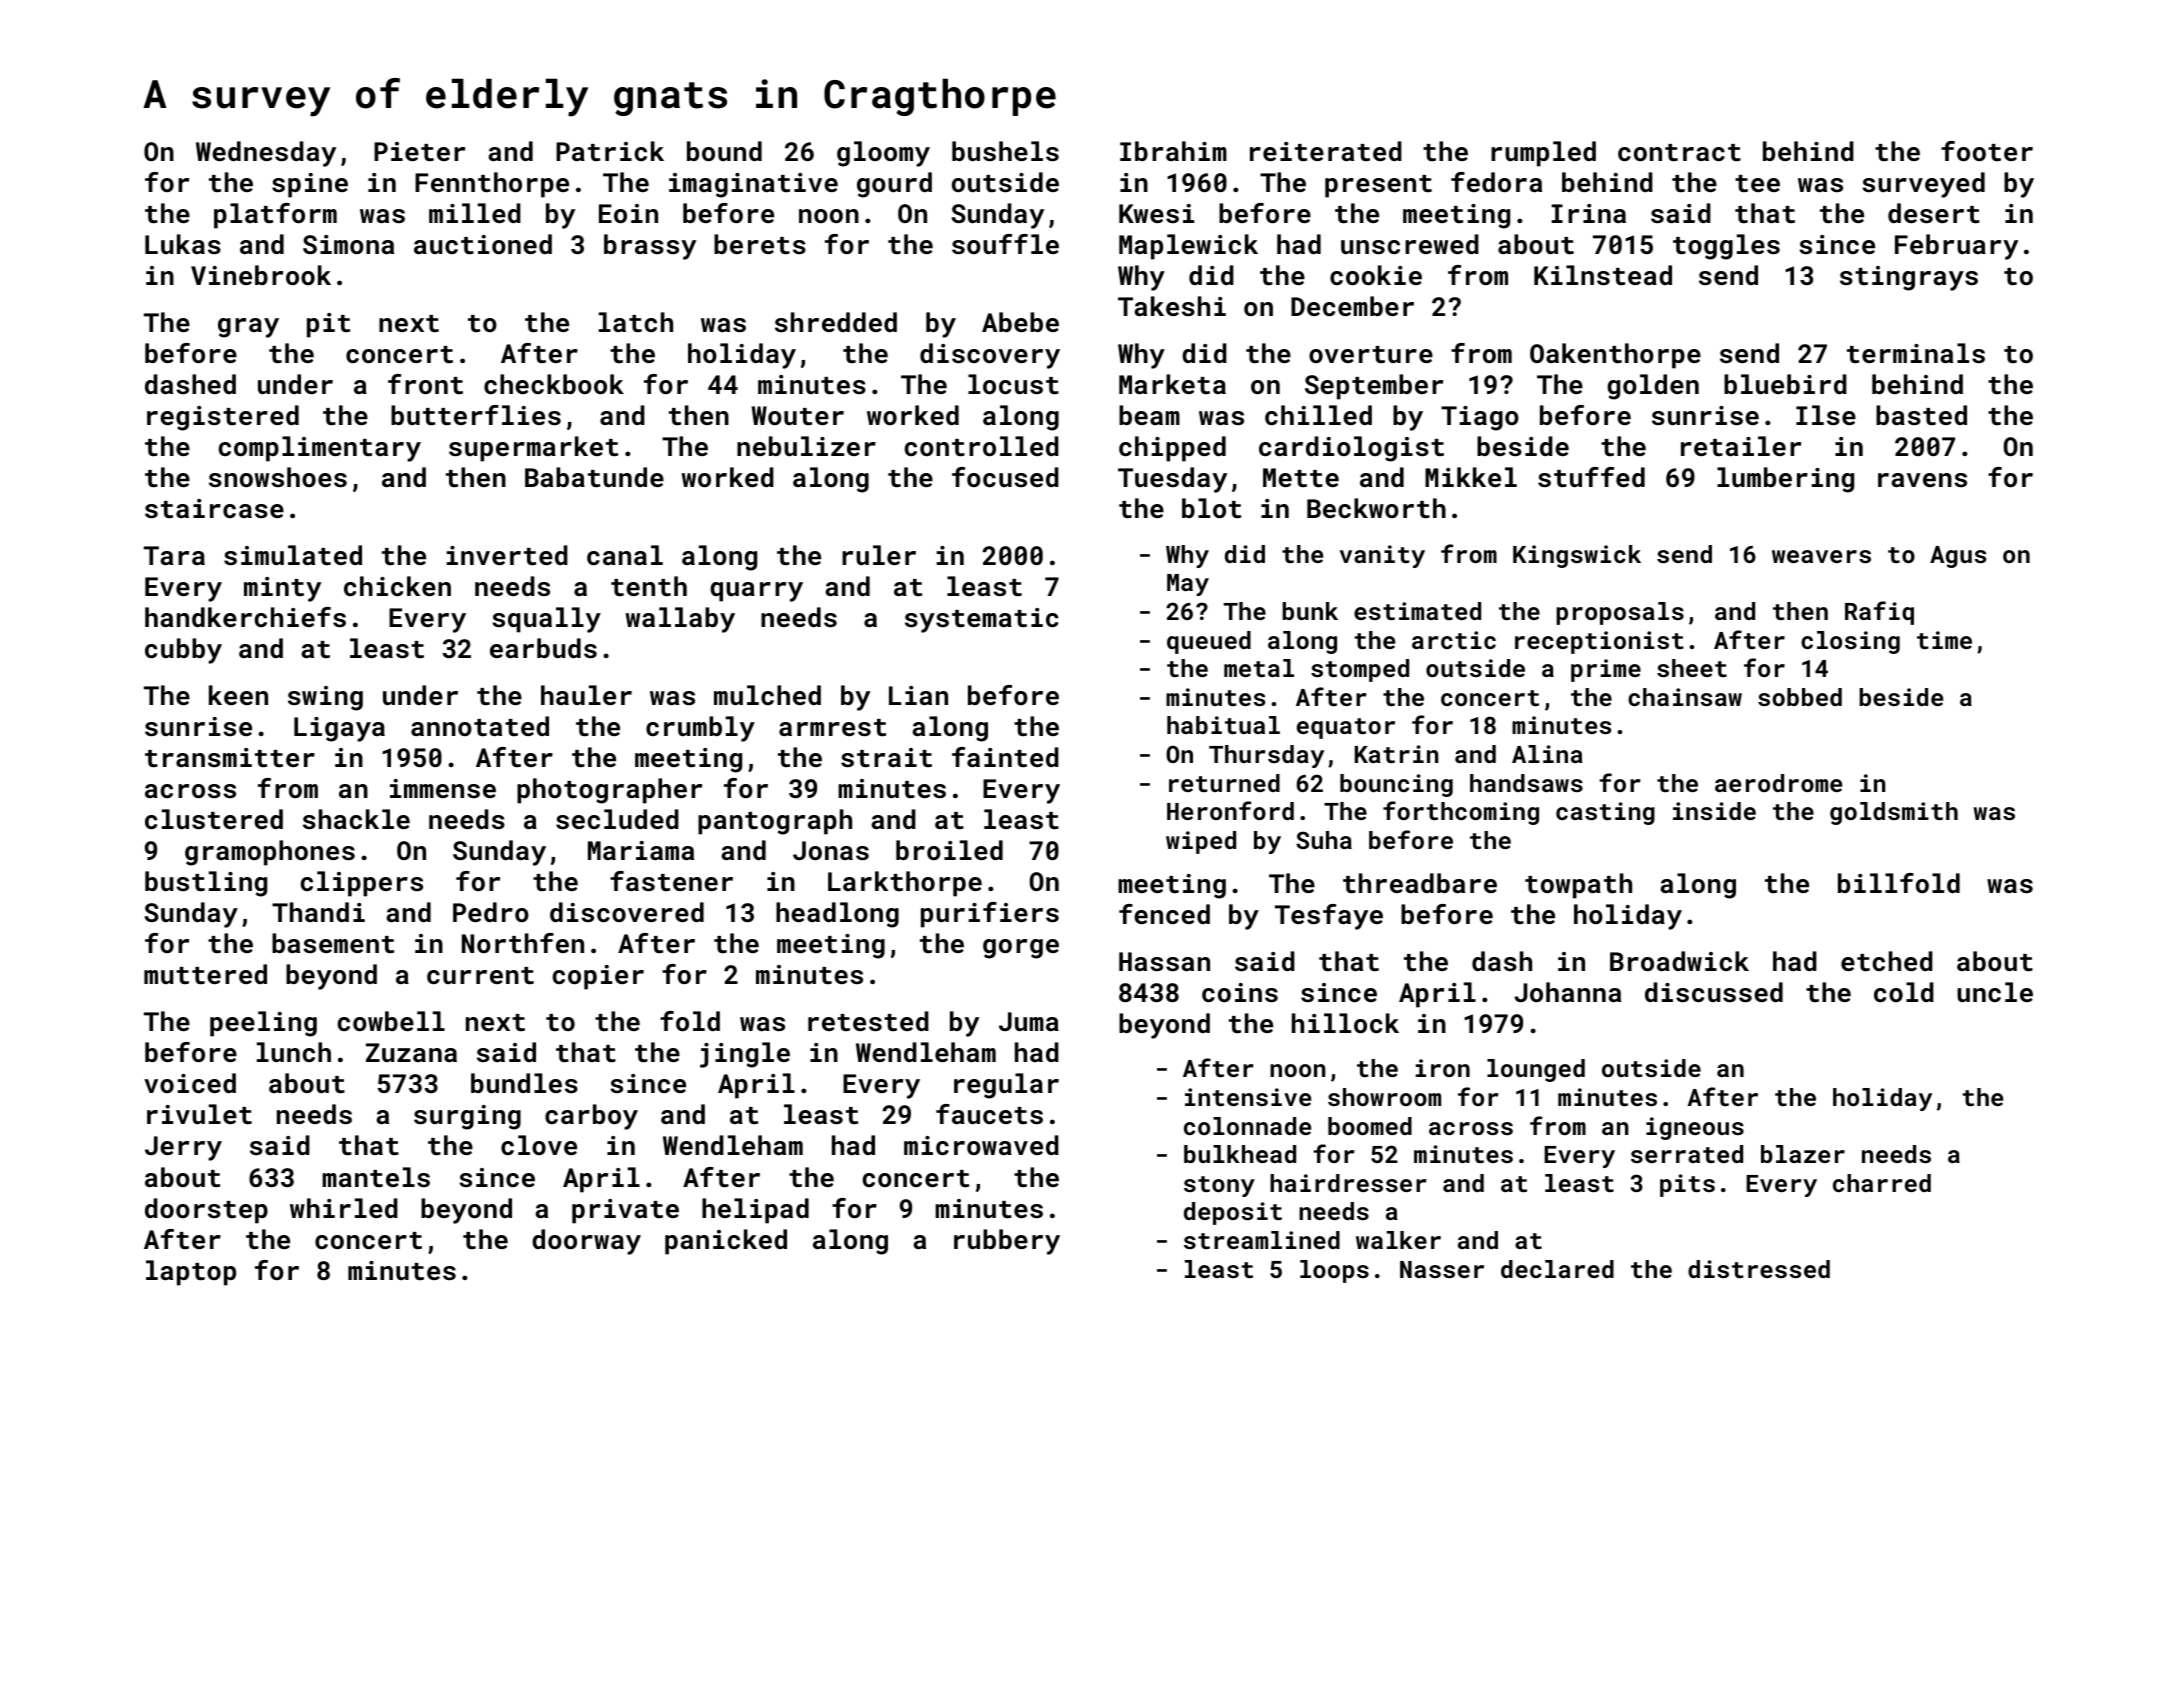 This screenshot has width=2178, height=1683. What do you see at coordinates (191, 1273) in the screenshot?
I see `laptop` at bounding box center [191, 1273].
